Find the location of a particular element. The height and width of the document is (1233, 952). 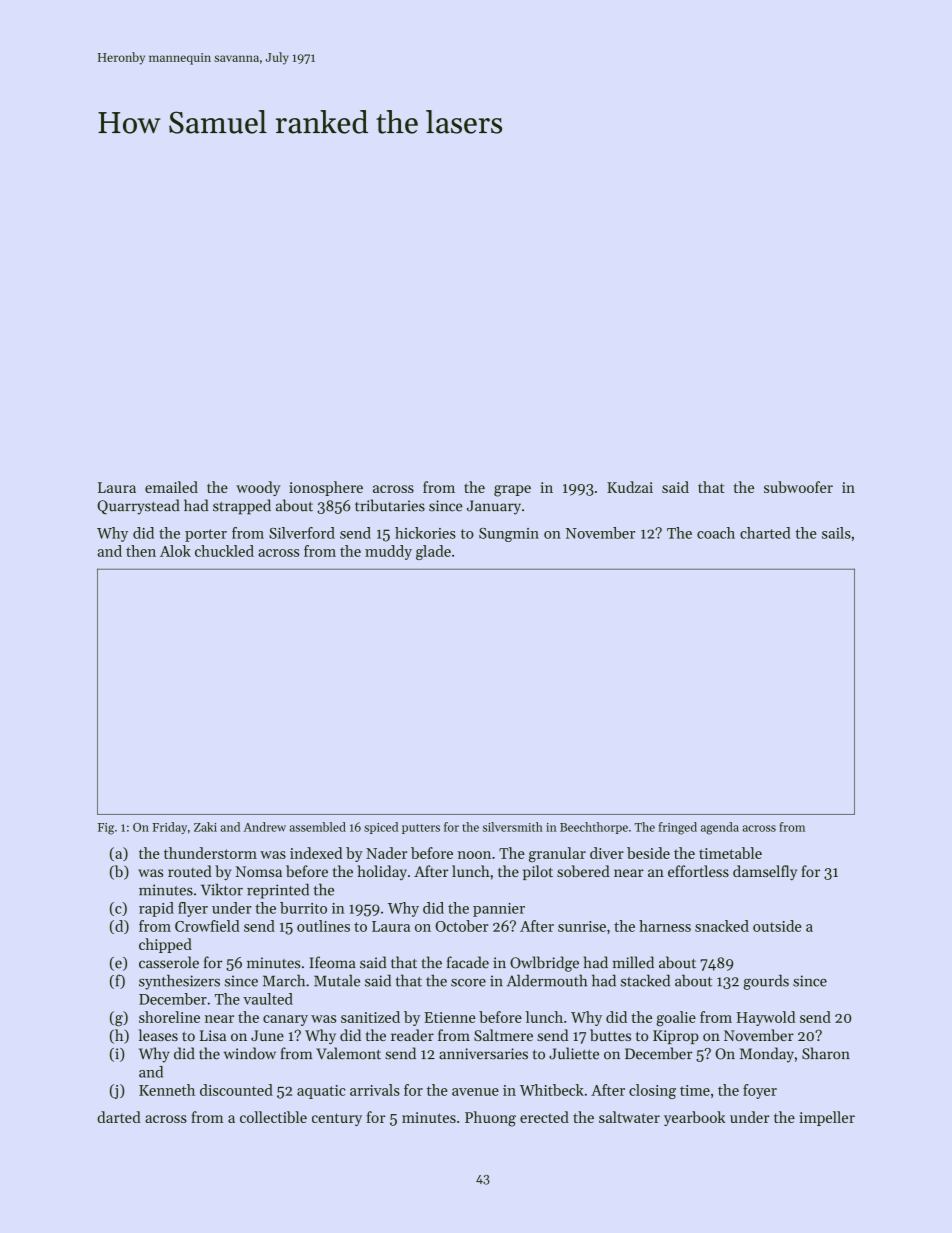

subwoofer is located at coordinates (798, 487).
